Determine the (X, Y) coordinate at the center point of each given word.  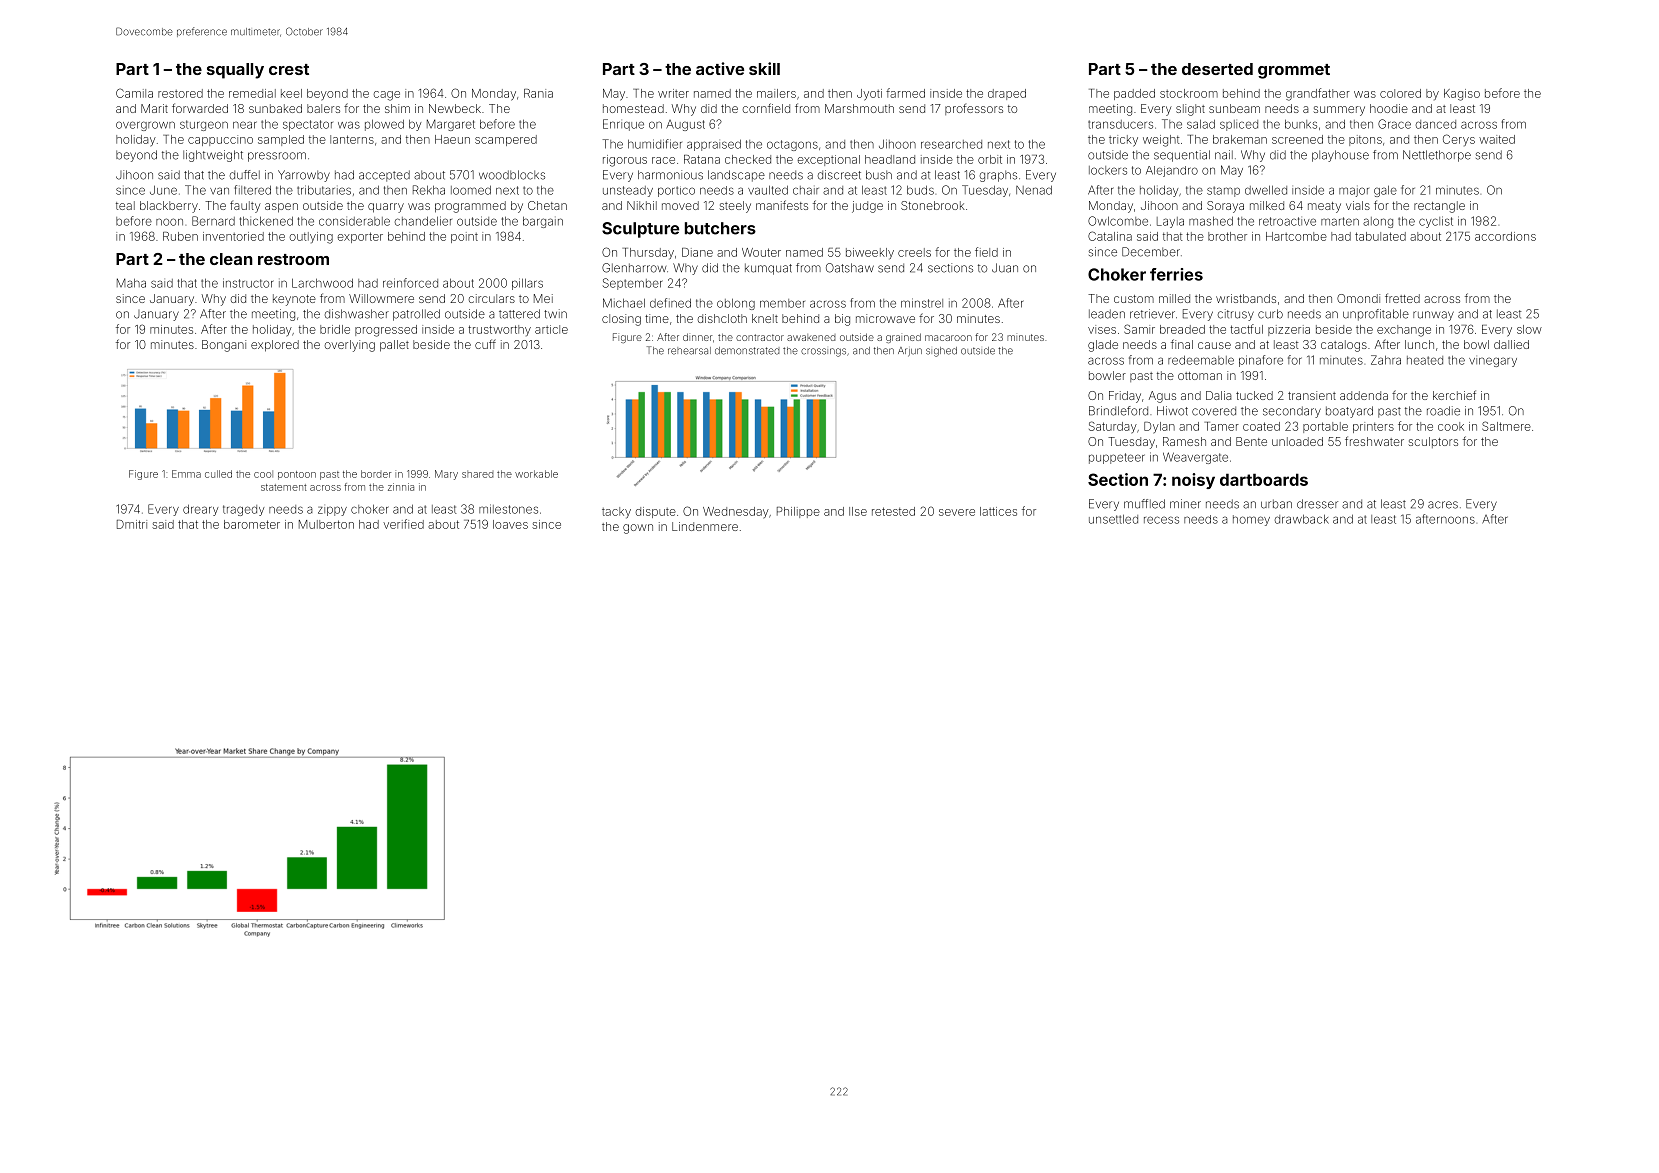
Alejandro (1172, 171)
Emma (186, 474)
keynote (294, 300)
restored (180, 93)
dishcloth (722, 318)
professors (974, 109)
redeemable (1201, 360)
